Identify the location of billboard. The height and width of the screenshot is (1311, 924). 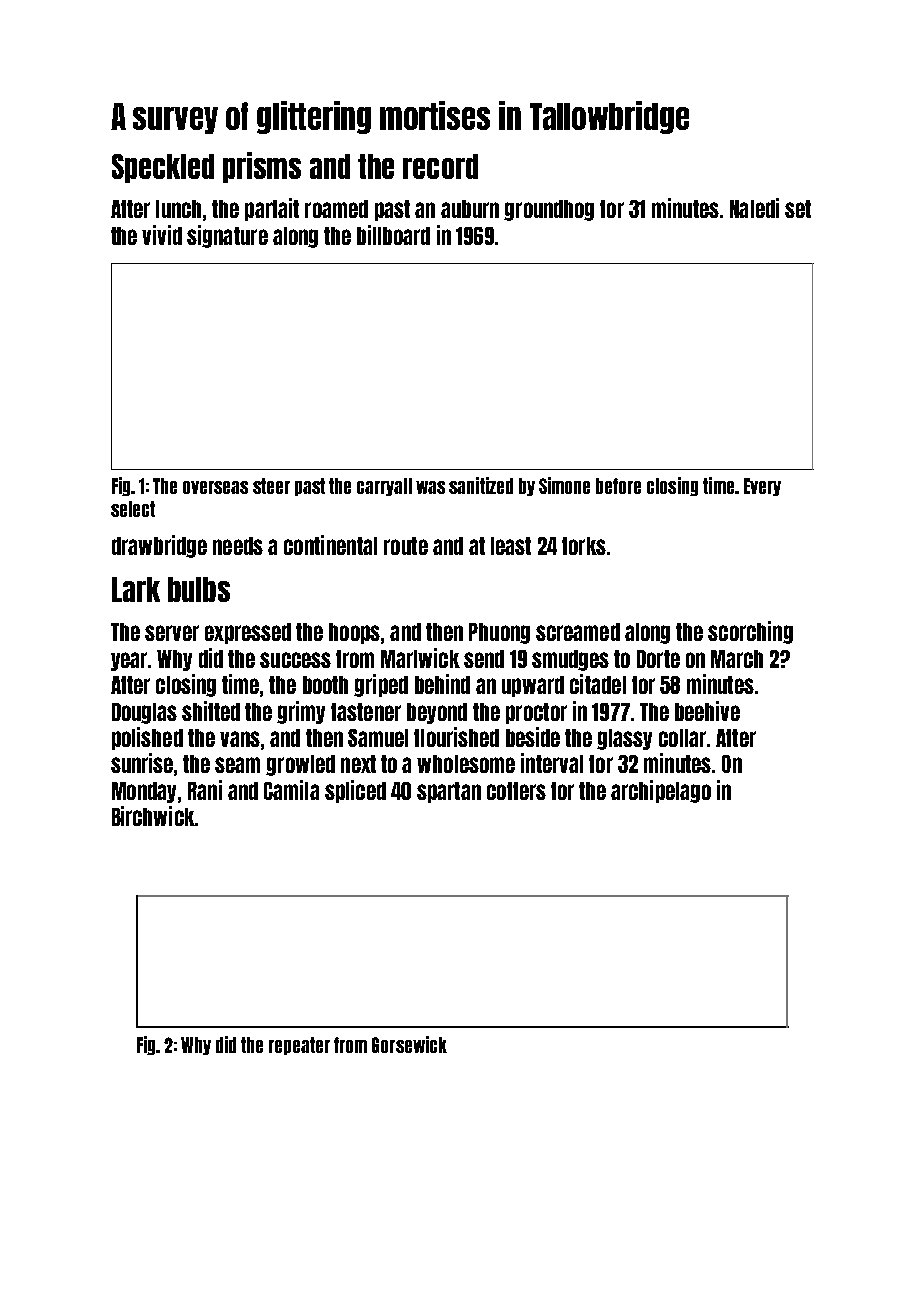
(393, 235).
